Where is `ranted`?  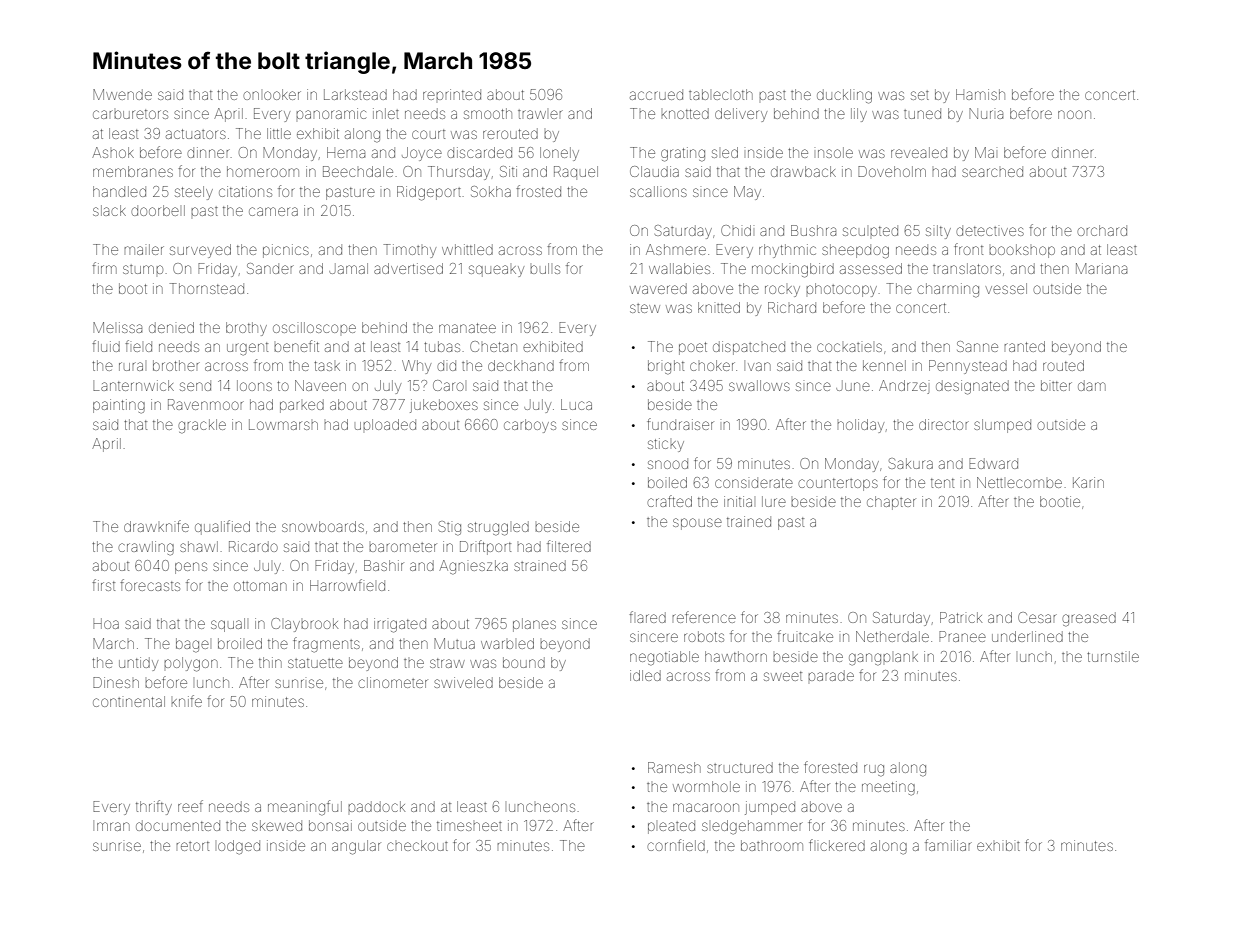 ranted is located at coordinates (1024, 346).
